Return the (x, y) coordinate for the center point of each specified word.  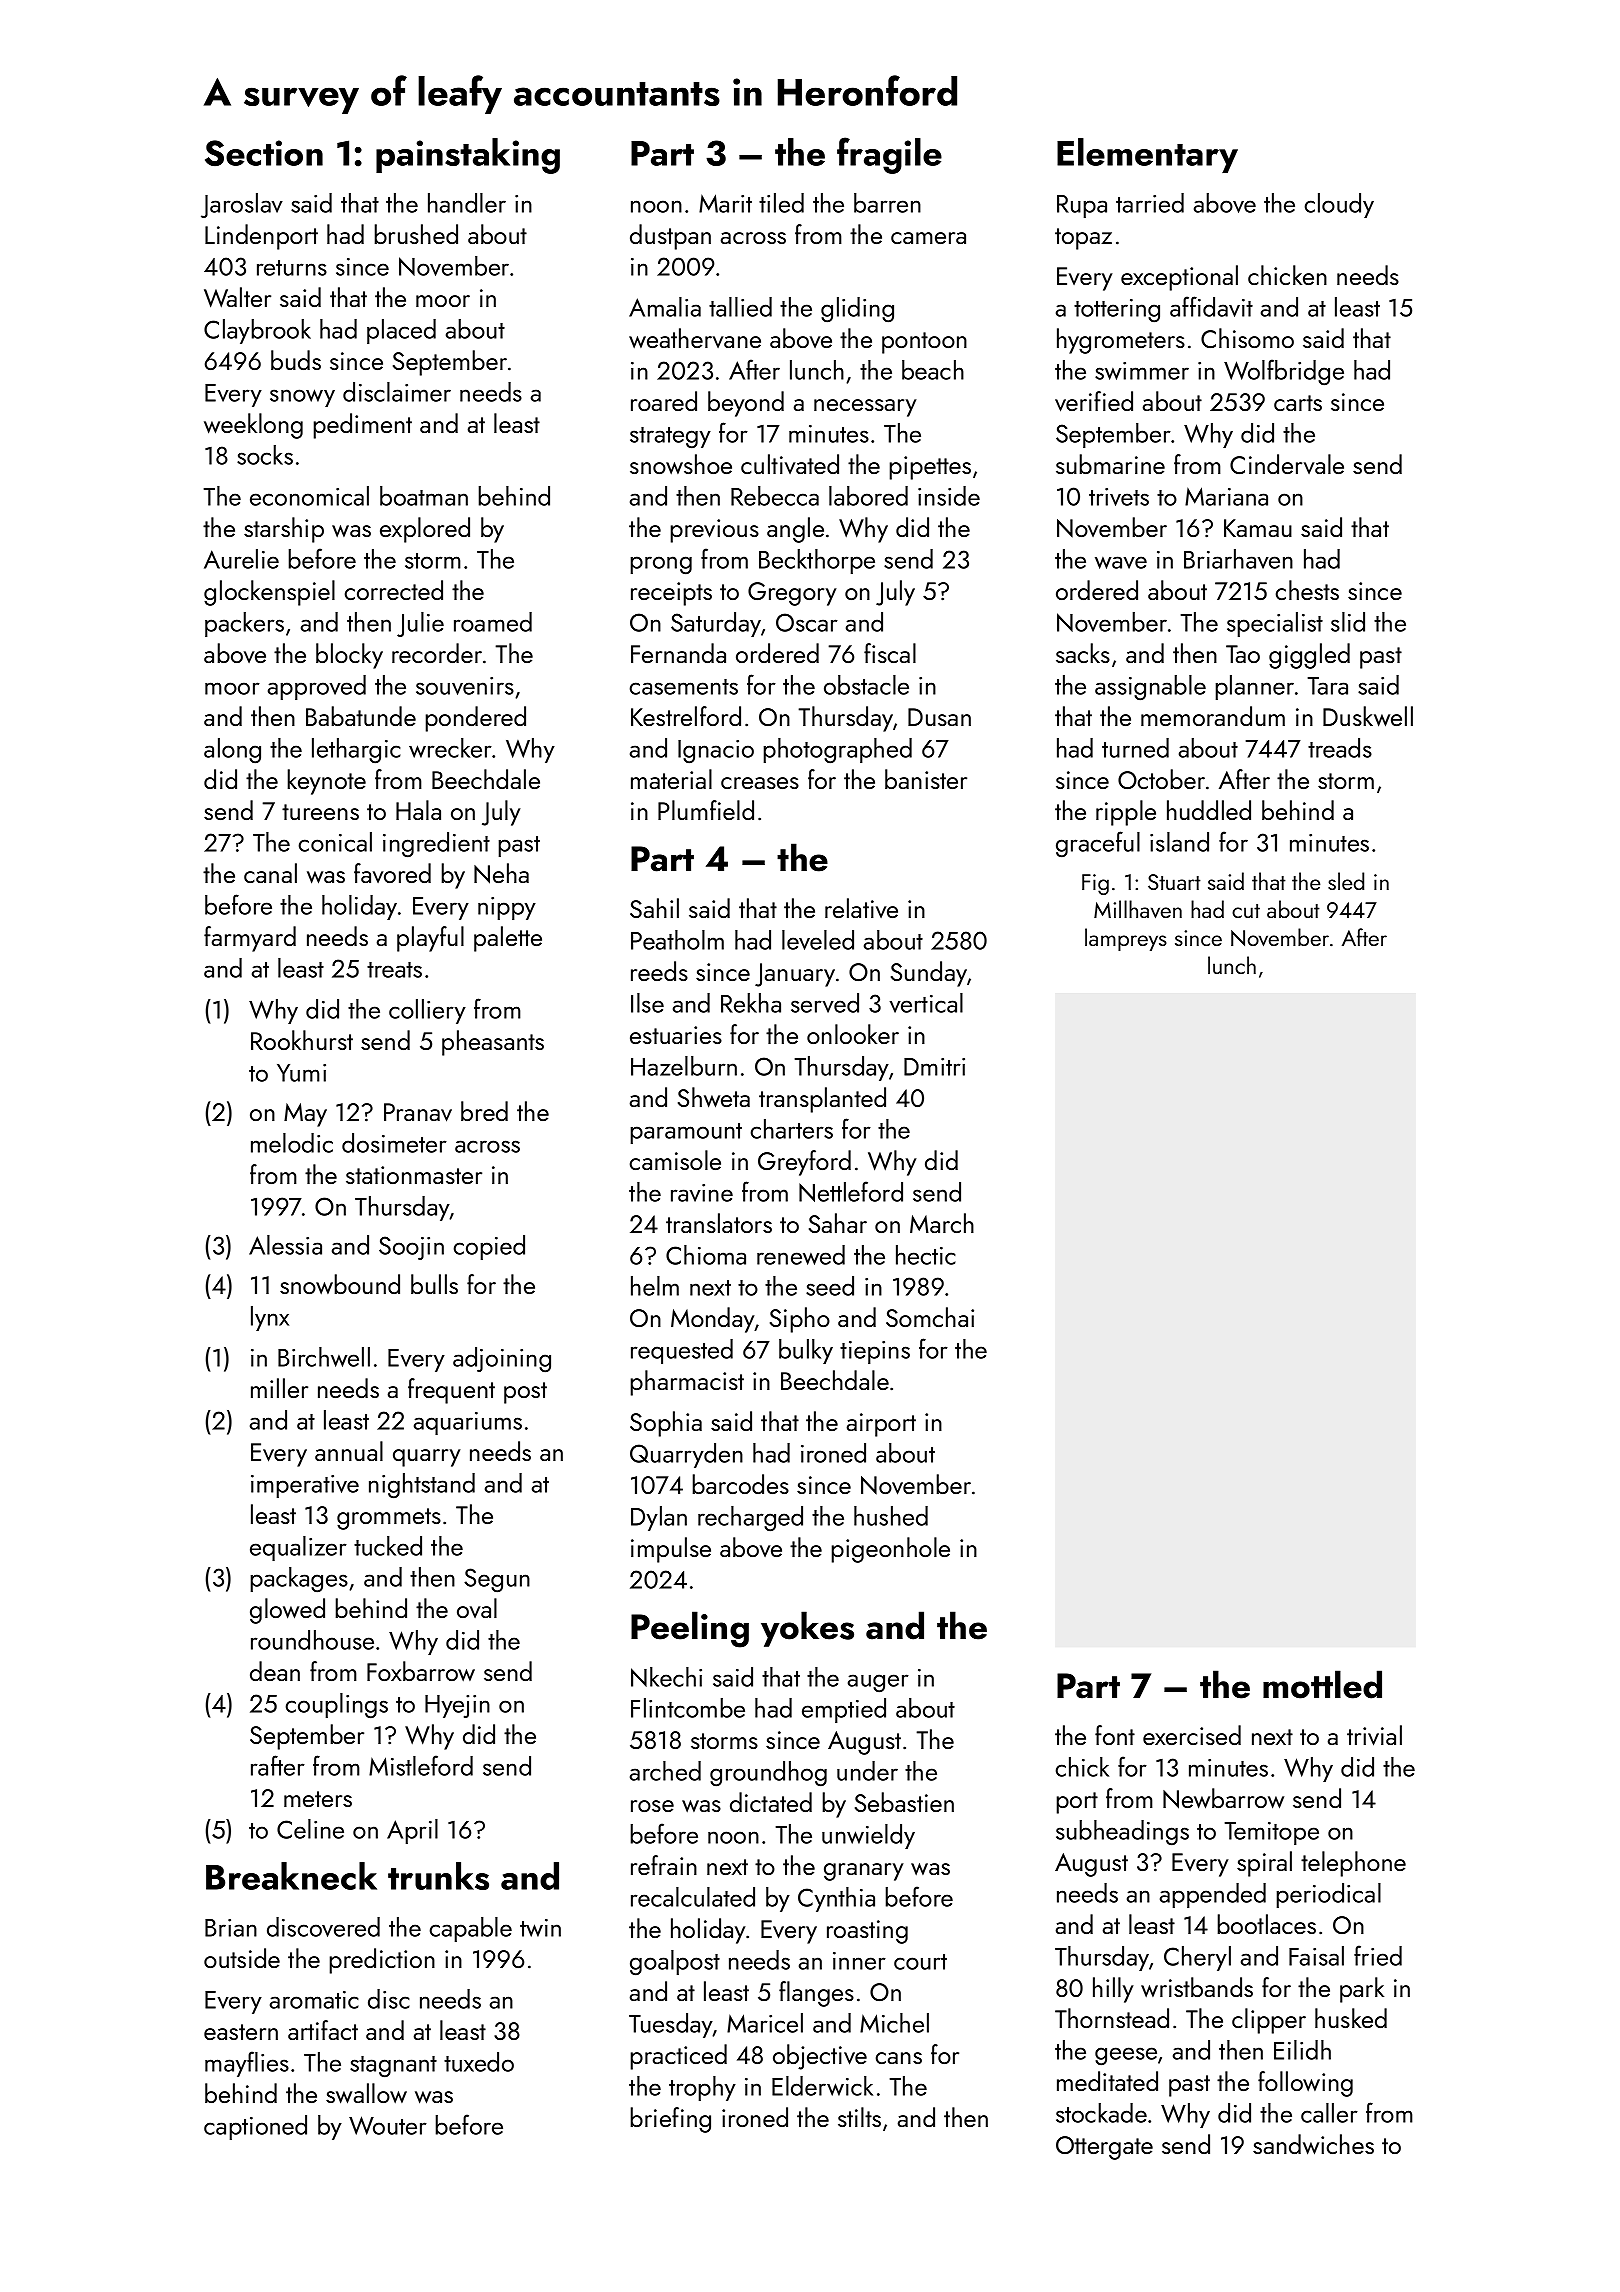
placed (401, 331)
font (1115, 1735)
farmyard (250, 939)
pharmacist (687, 1383)
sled (1346, 881)
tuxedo (479, 2062)
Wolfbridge (1284, 372)
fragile (889, 155)
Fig (1095, 884)
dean (275, 1671)
